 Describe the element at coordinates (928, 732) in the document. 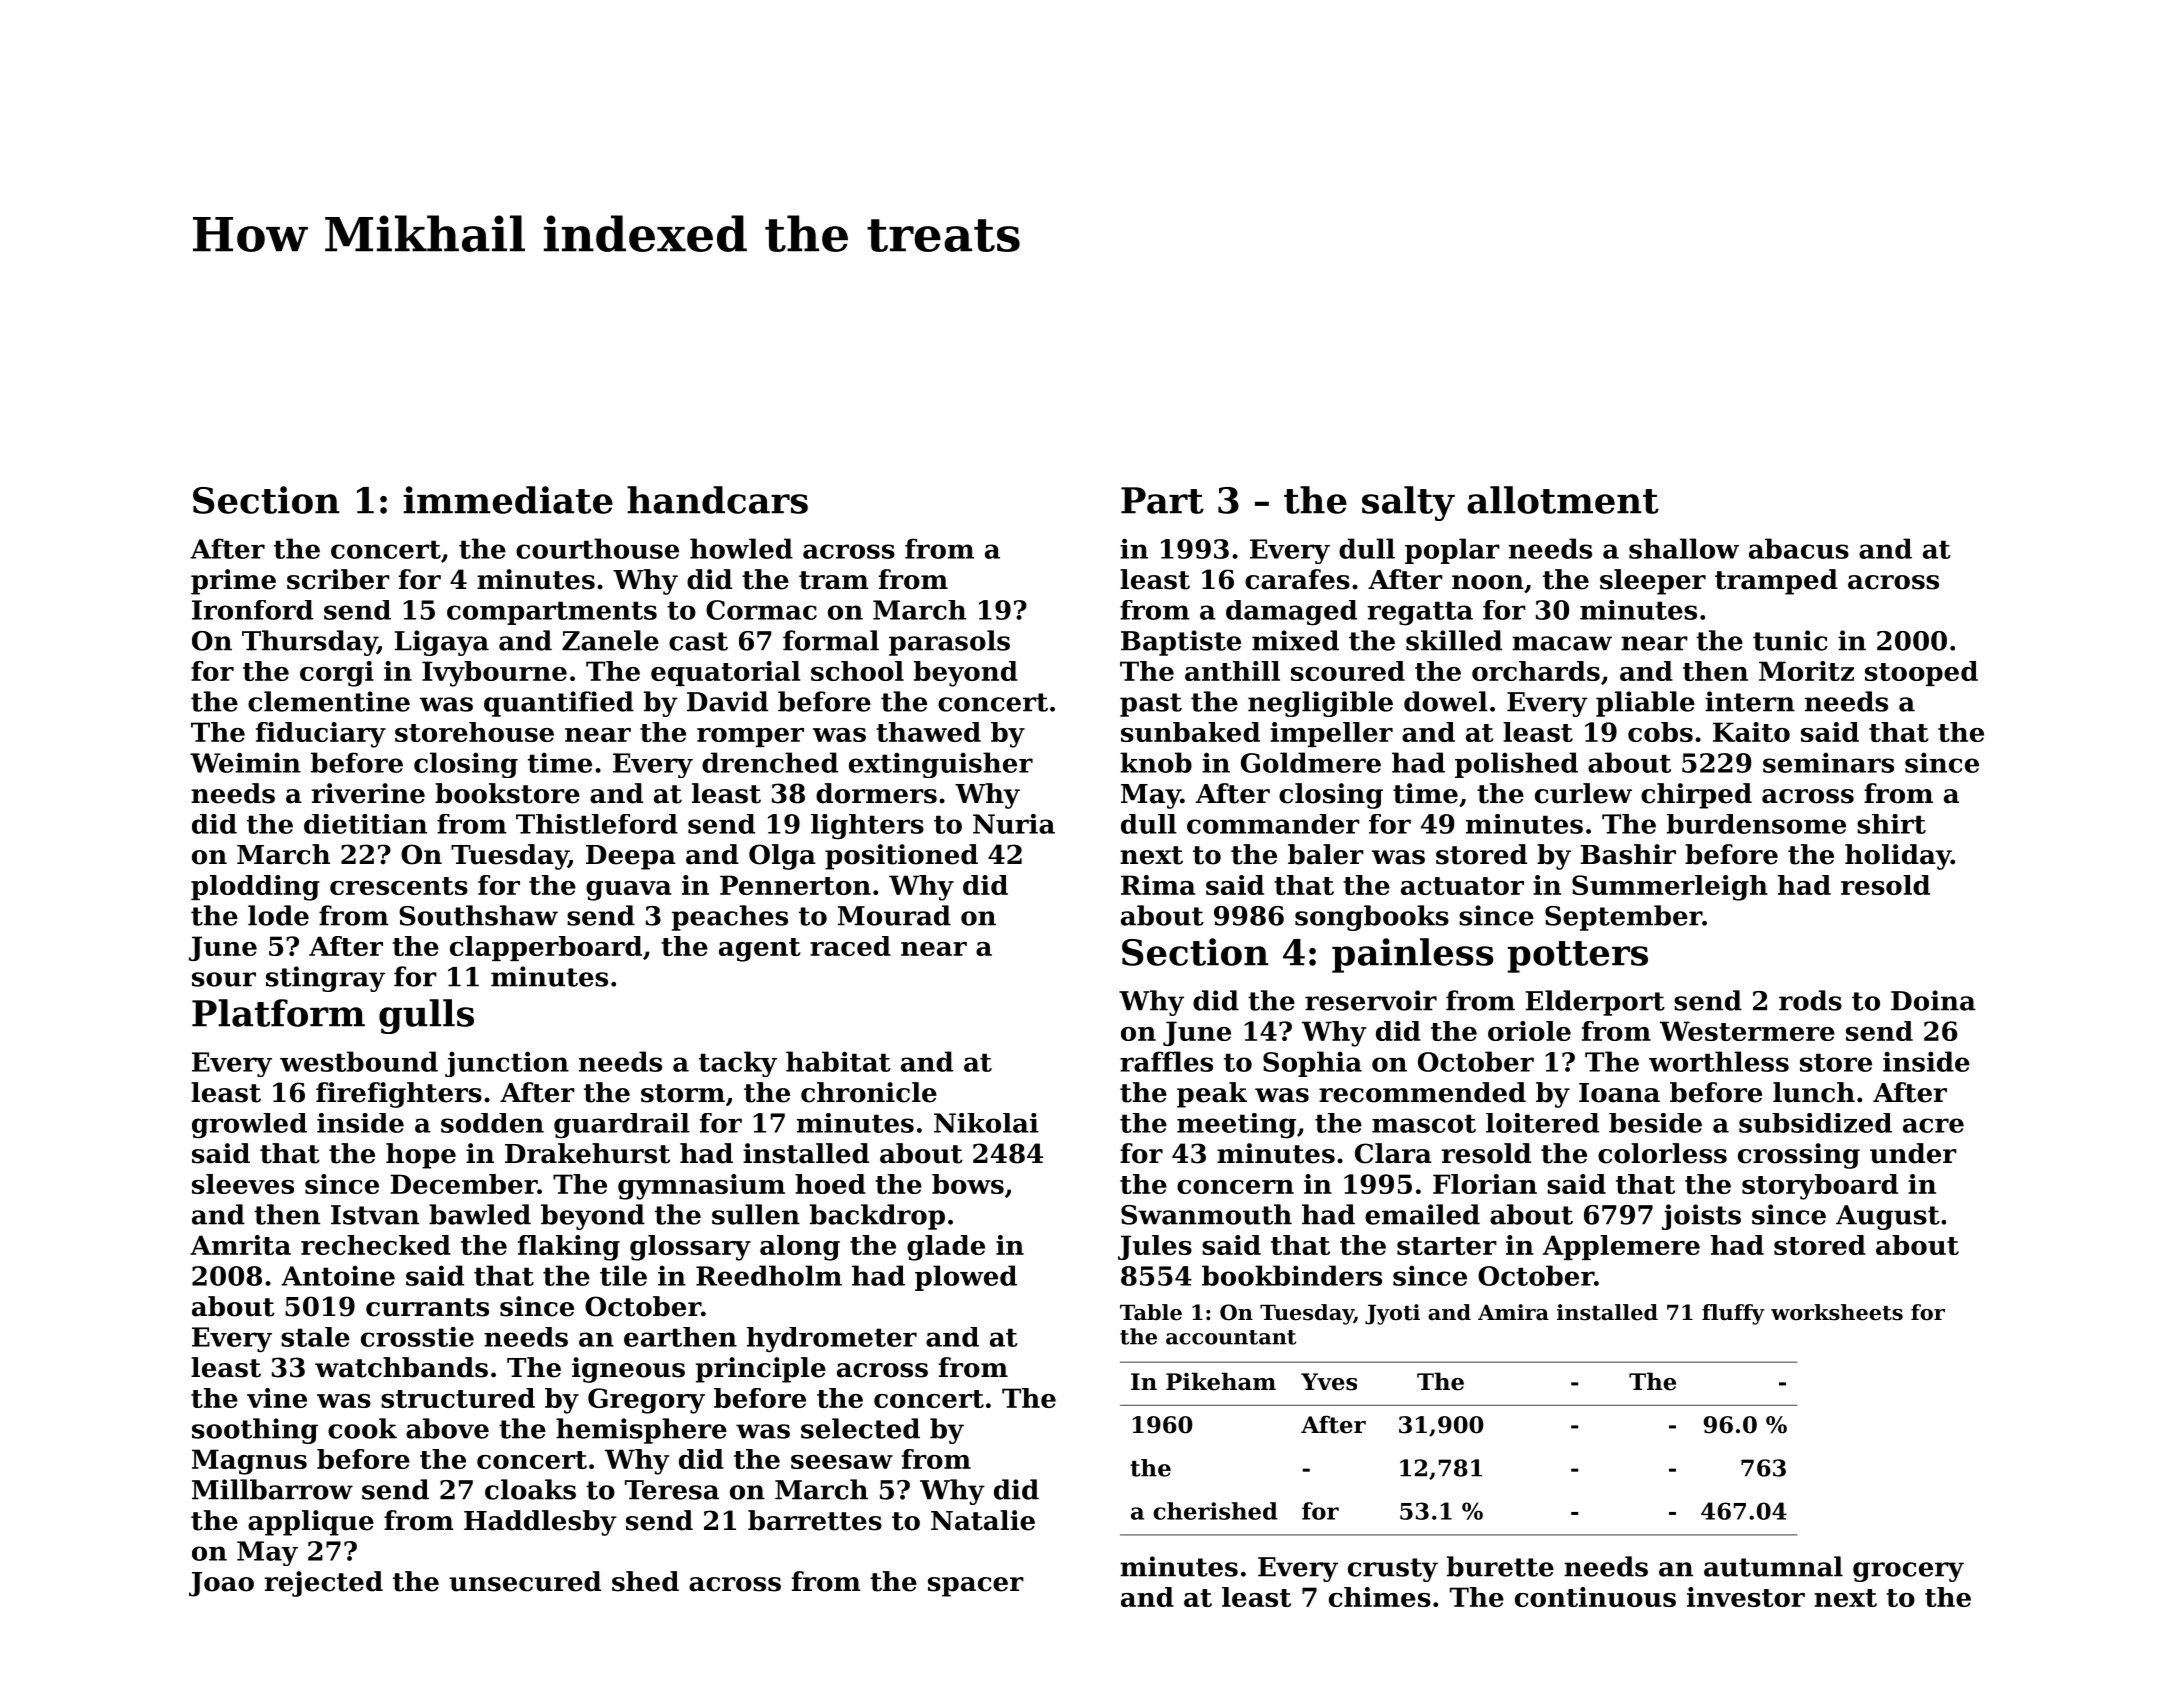

I see `thawed` at that location.
